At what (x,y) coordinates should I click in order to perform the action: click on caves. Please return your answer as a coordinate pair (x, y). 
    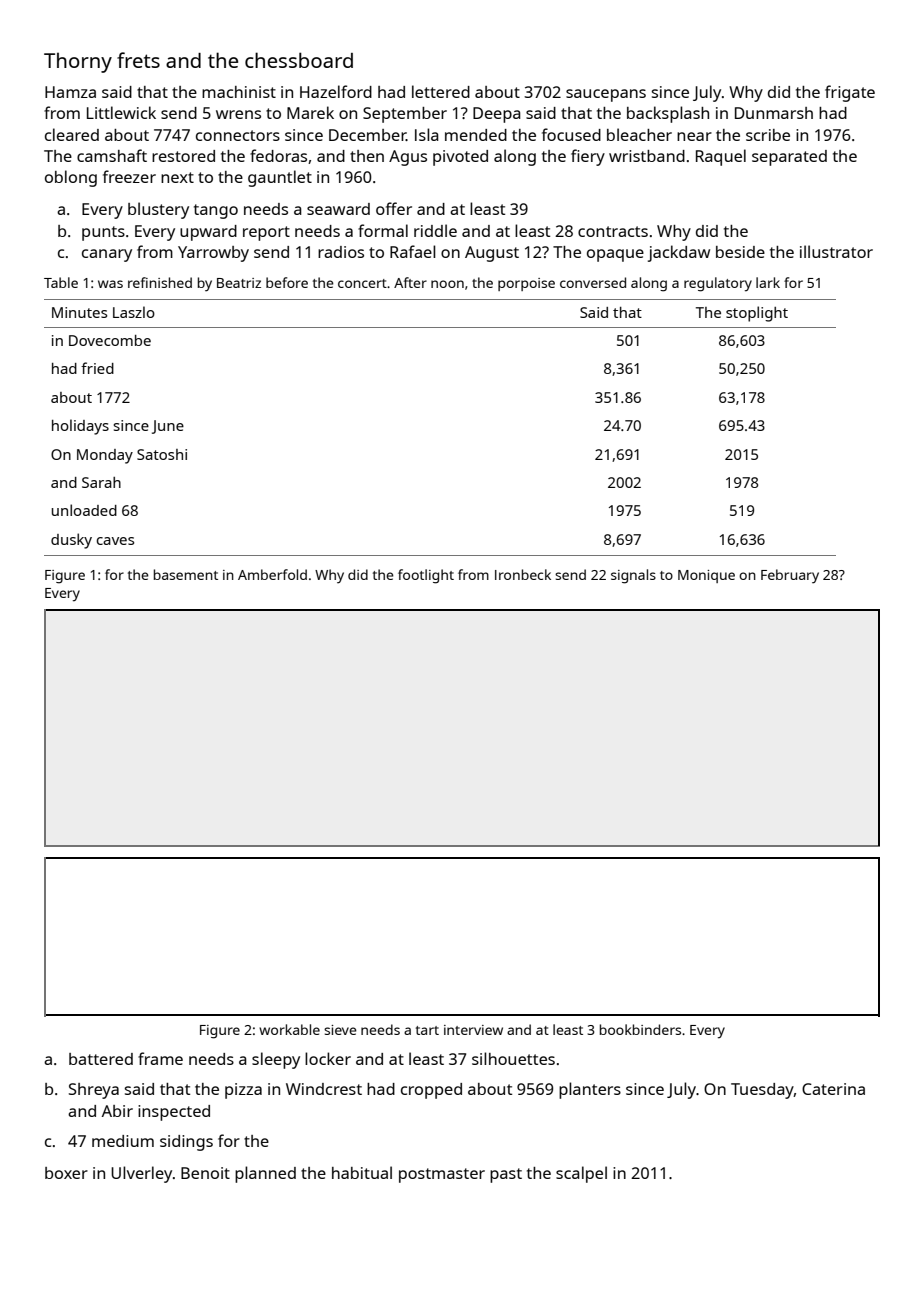
    Looking at the image, I should click on (115, 541).
